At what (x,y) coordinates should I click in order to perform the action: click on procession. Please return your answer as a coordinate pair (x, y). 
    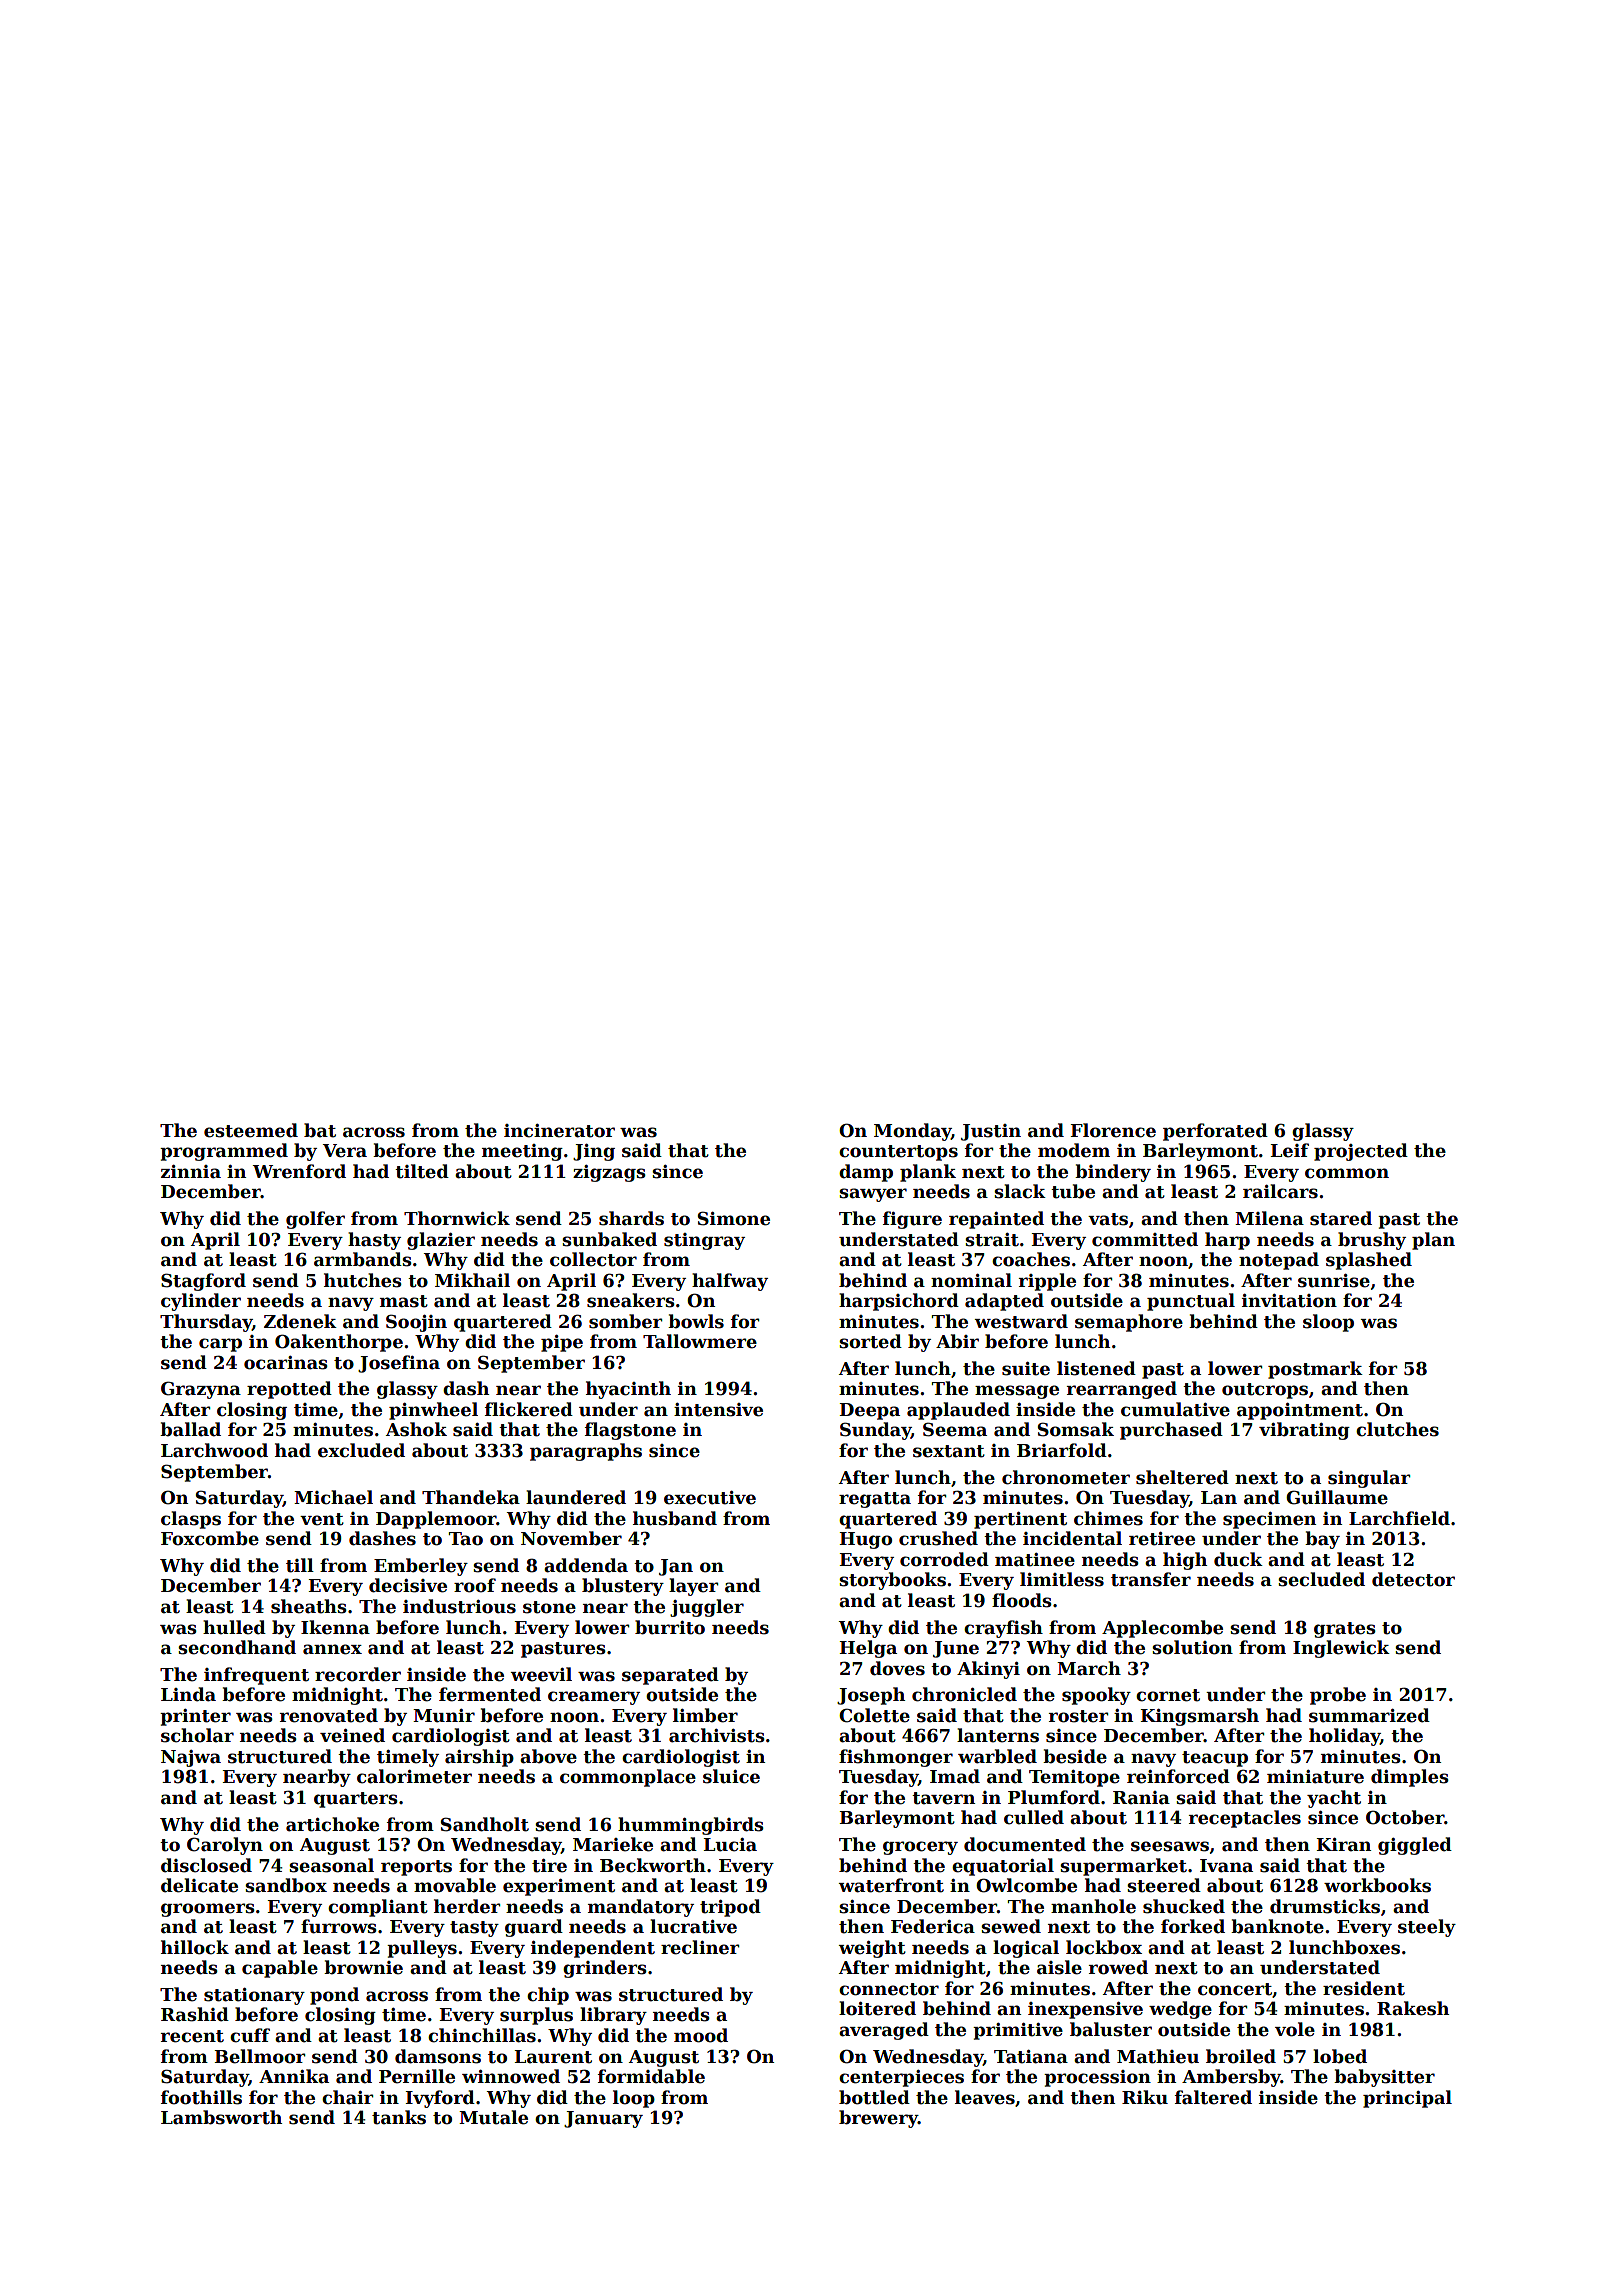
    Looking at the image, I should click on (1097, 2078).
